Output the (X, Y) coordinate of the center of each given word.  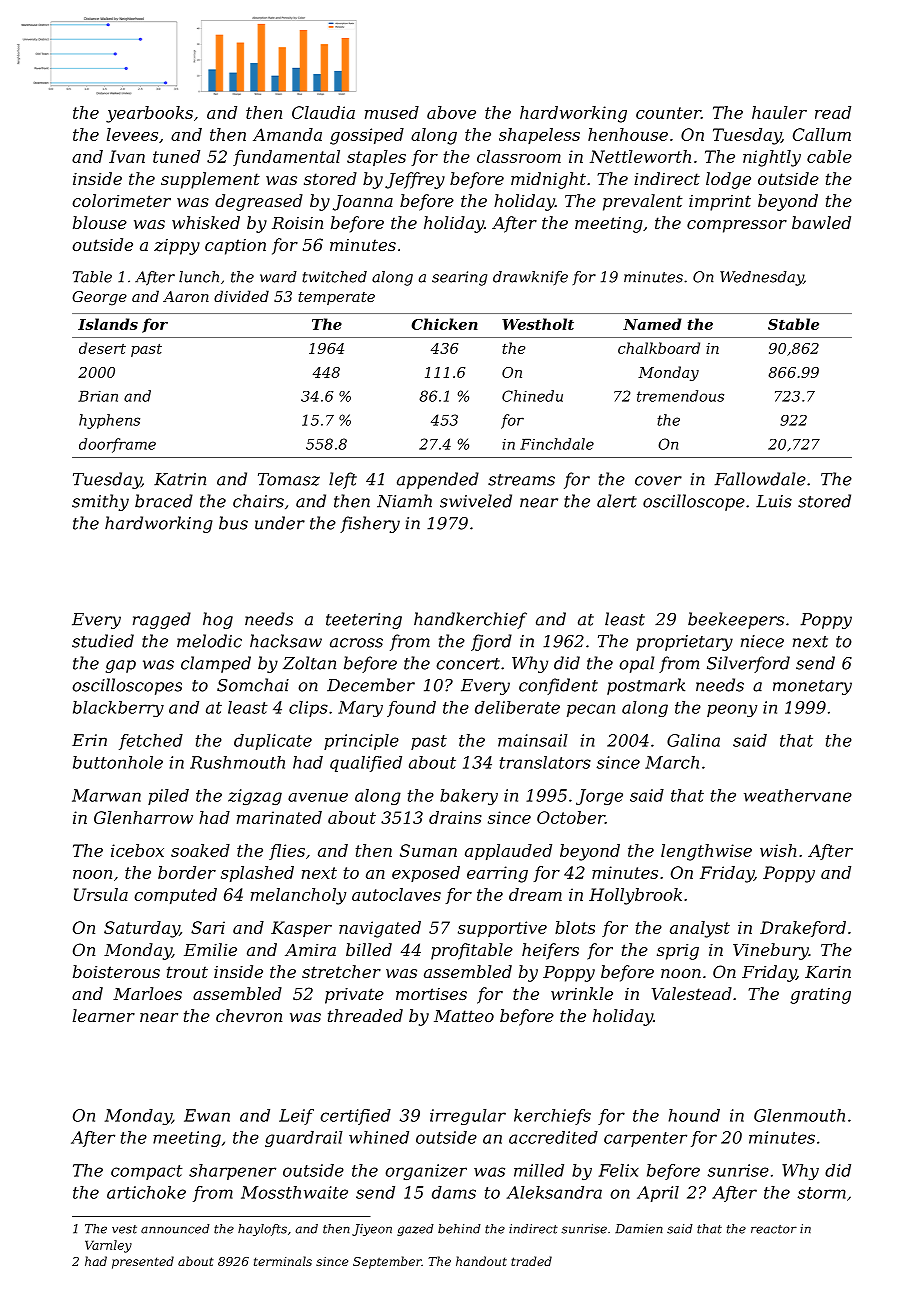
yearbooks (149, 114)
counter (668, 113)
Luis (774, 501)
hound (694, 1115)
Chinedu (532, 396)
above (451, 112)
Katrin (180, 479)
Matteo (464, 1016)
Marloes (147, 993)
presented (143, 1262)
